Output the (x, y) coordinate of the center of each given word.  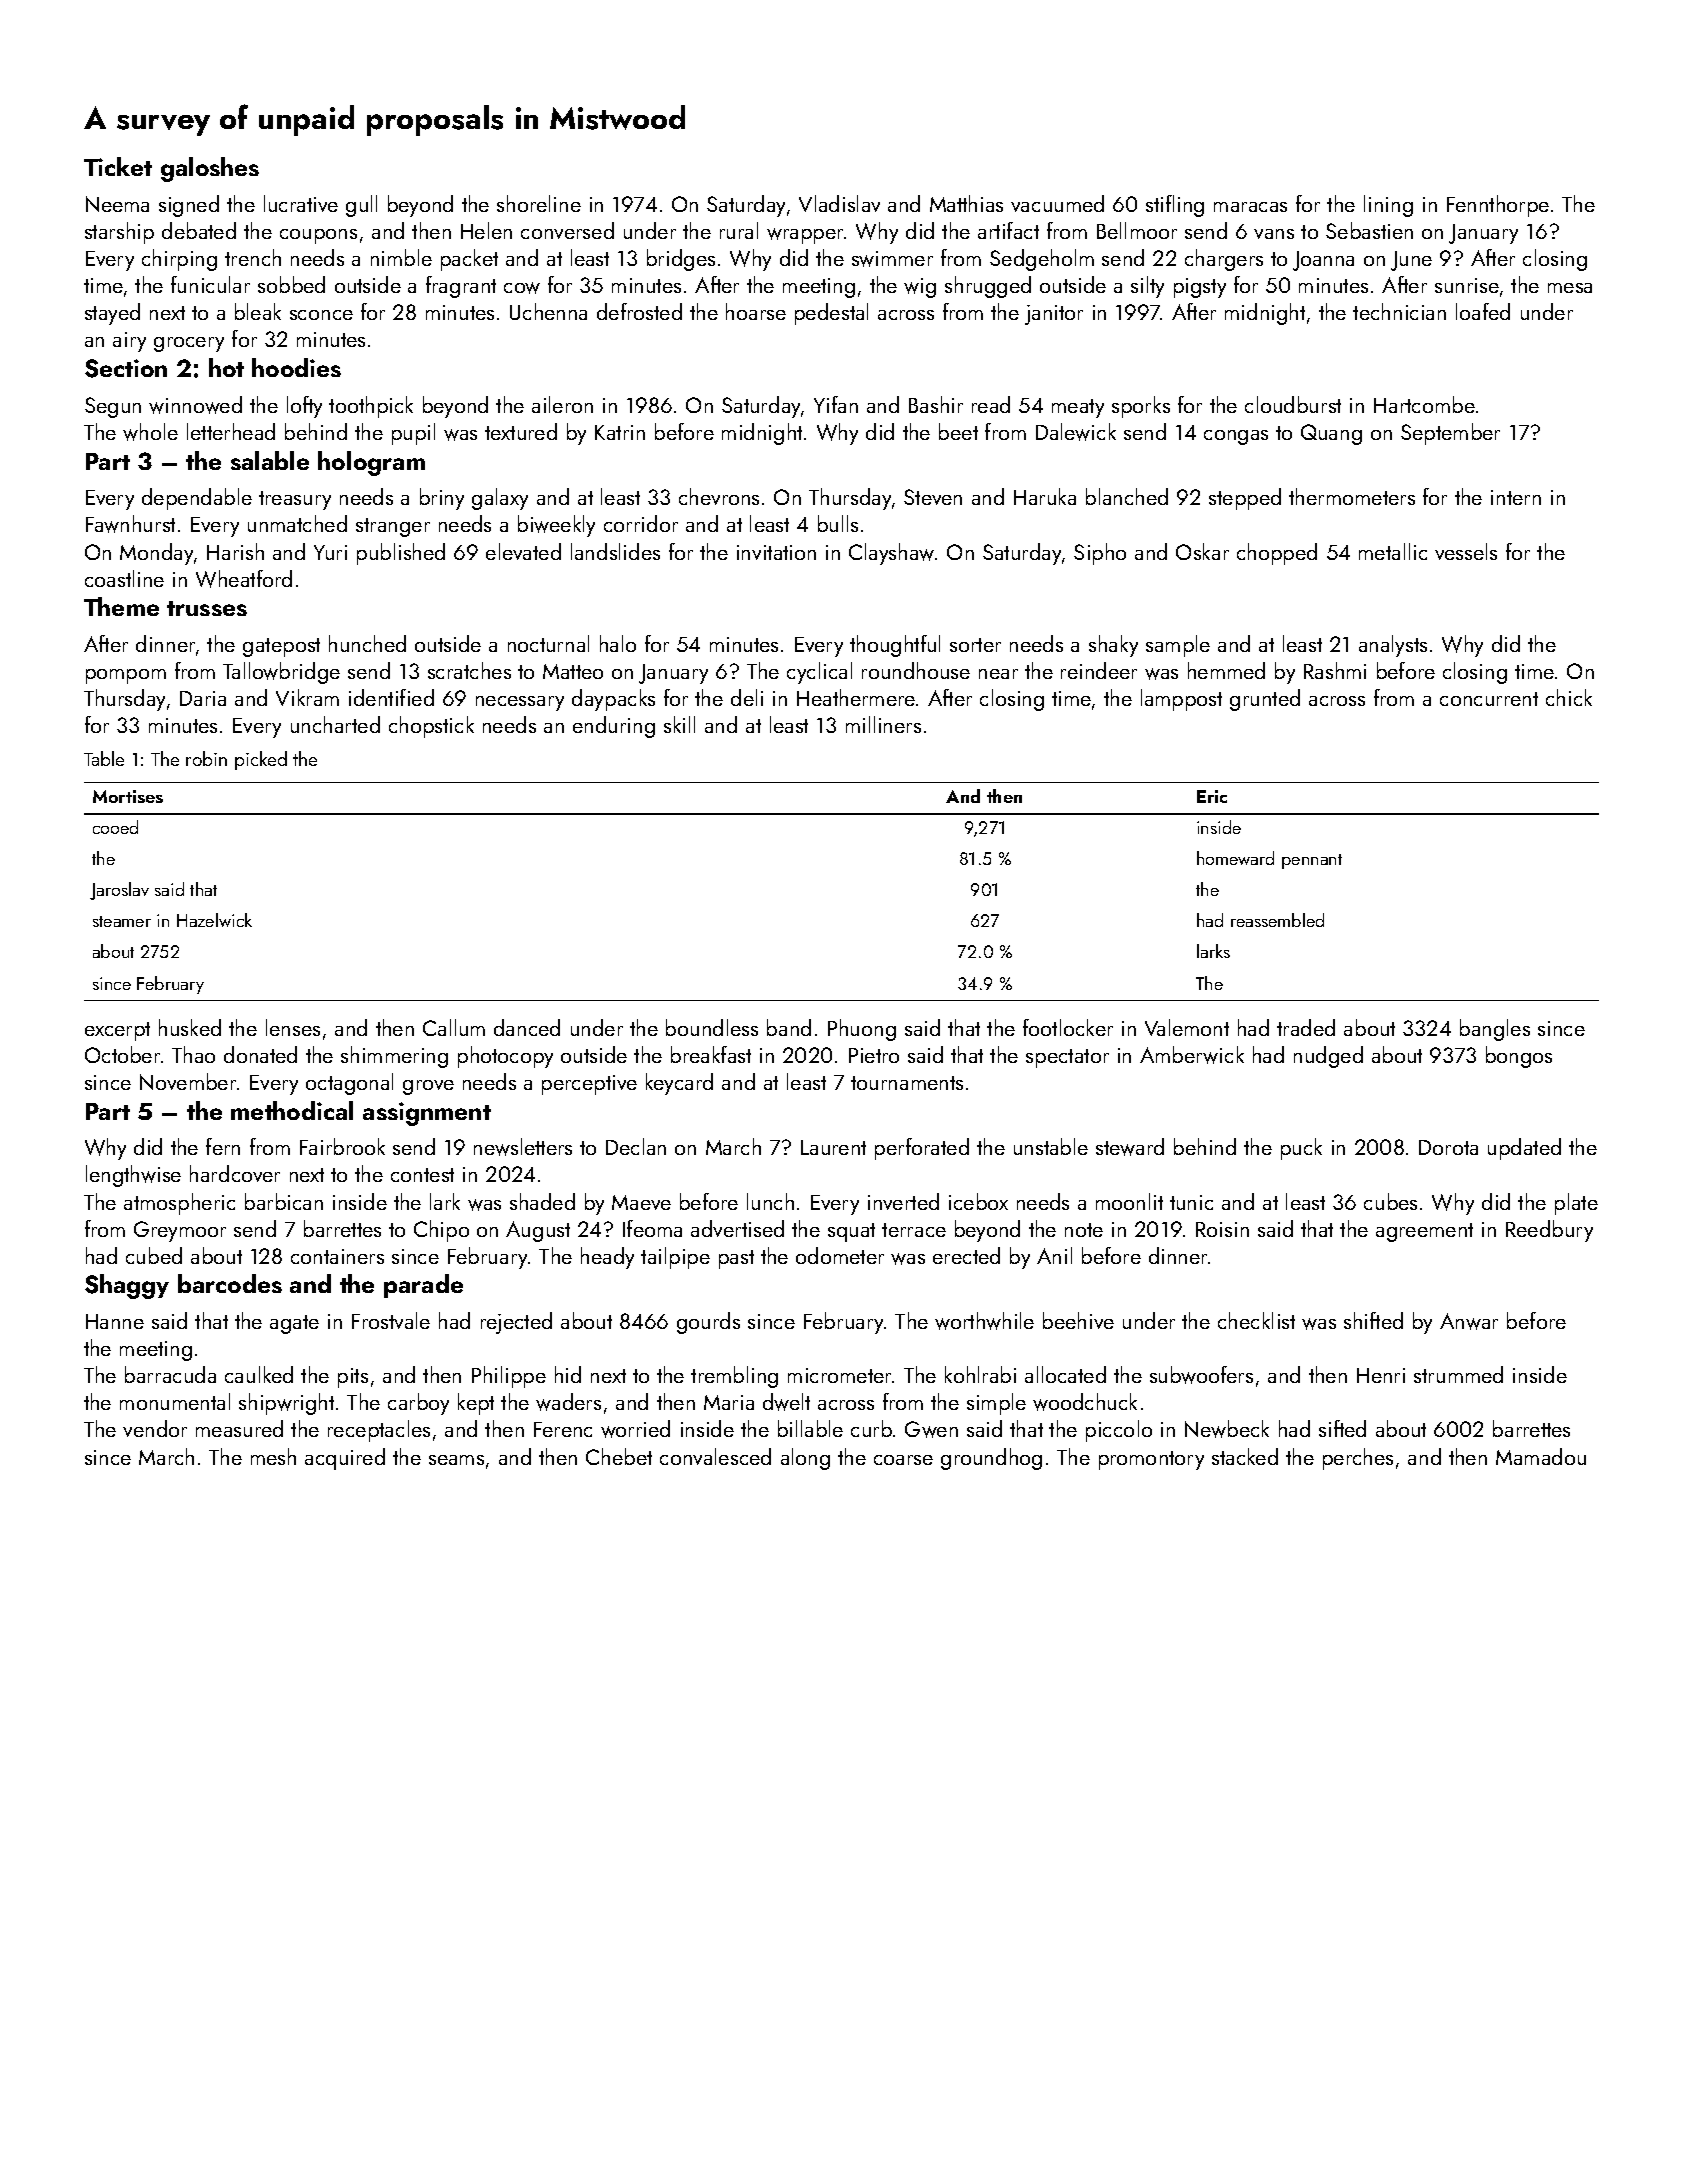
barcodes (230, 1283)
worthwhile (984, 1321)
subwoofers (1201, 1375)
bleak (258, 311)
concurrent (1489, 699)
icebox (978, 1201)
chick (1569, 697)
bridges (681, 260)
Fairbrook (342, 1146)
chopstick (431, 727)
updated (1524, 1149)
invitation (776, 552)
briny (442, 499)
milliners (883, 724)
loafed (1483, 311)
